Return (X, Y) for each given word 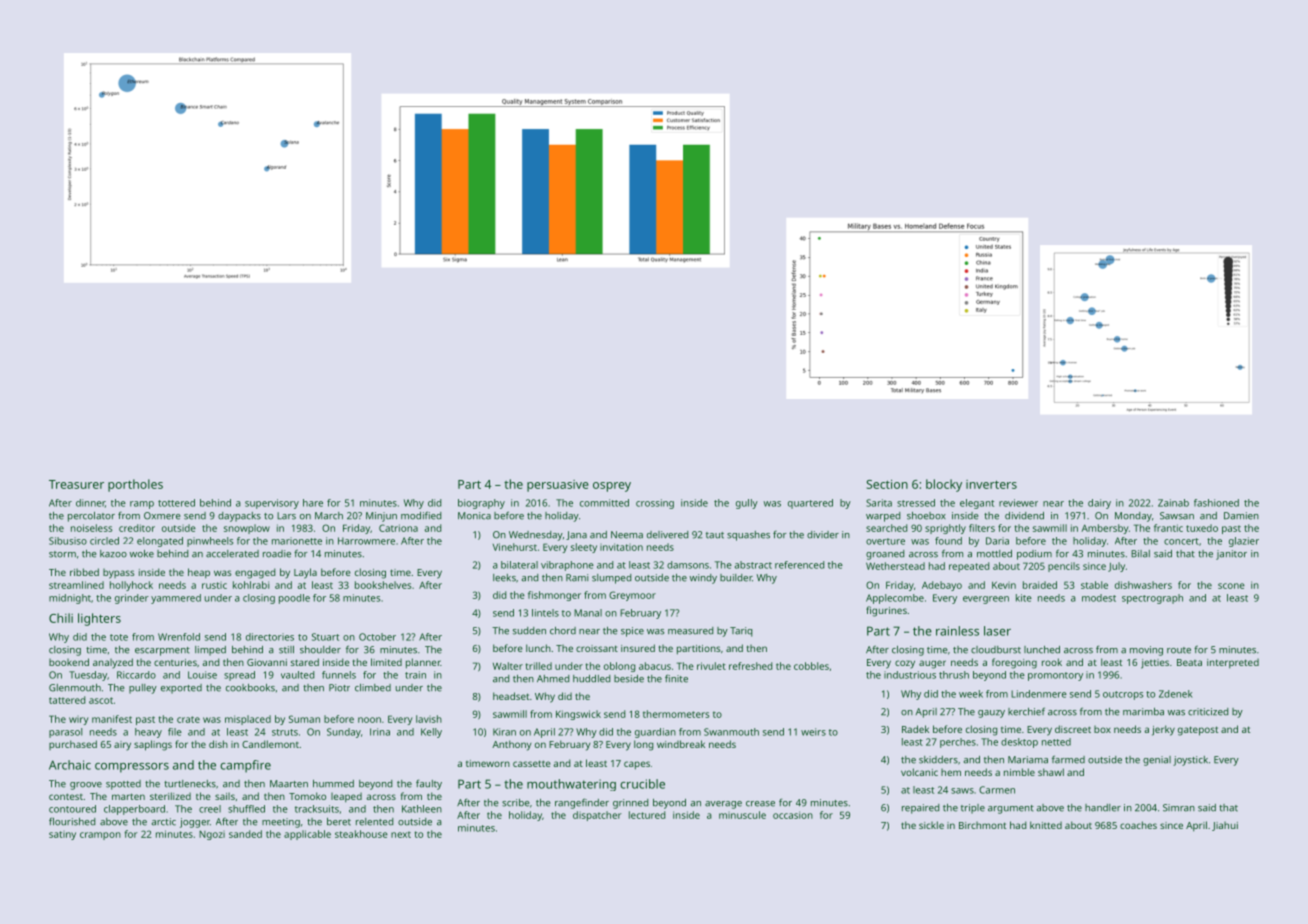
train (415, 675)
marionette (297, 541)
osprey (612, 487)
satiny (62, 835)
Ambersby (1104, 529)
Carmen (997, 790)
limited (386, 662)
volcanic (919, 772)
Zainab (1173, 503)
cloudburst (996, 650)
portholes (135, 485)
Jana (576, 535)
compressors (132, 768)
